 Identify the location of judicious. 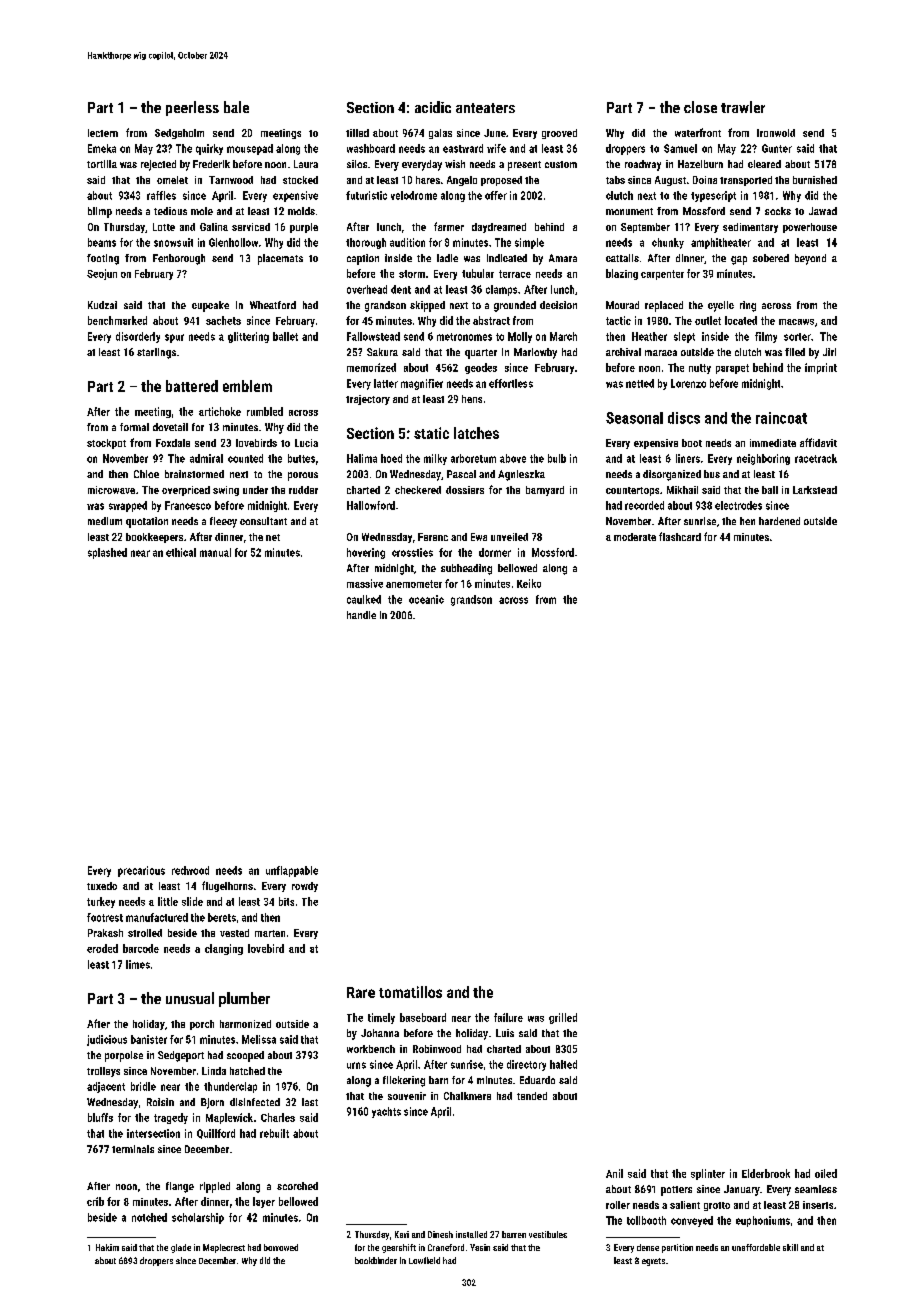
(107, 1040).
